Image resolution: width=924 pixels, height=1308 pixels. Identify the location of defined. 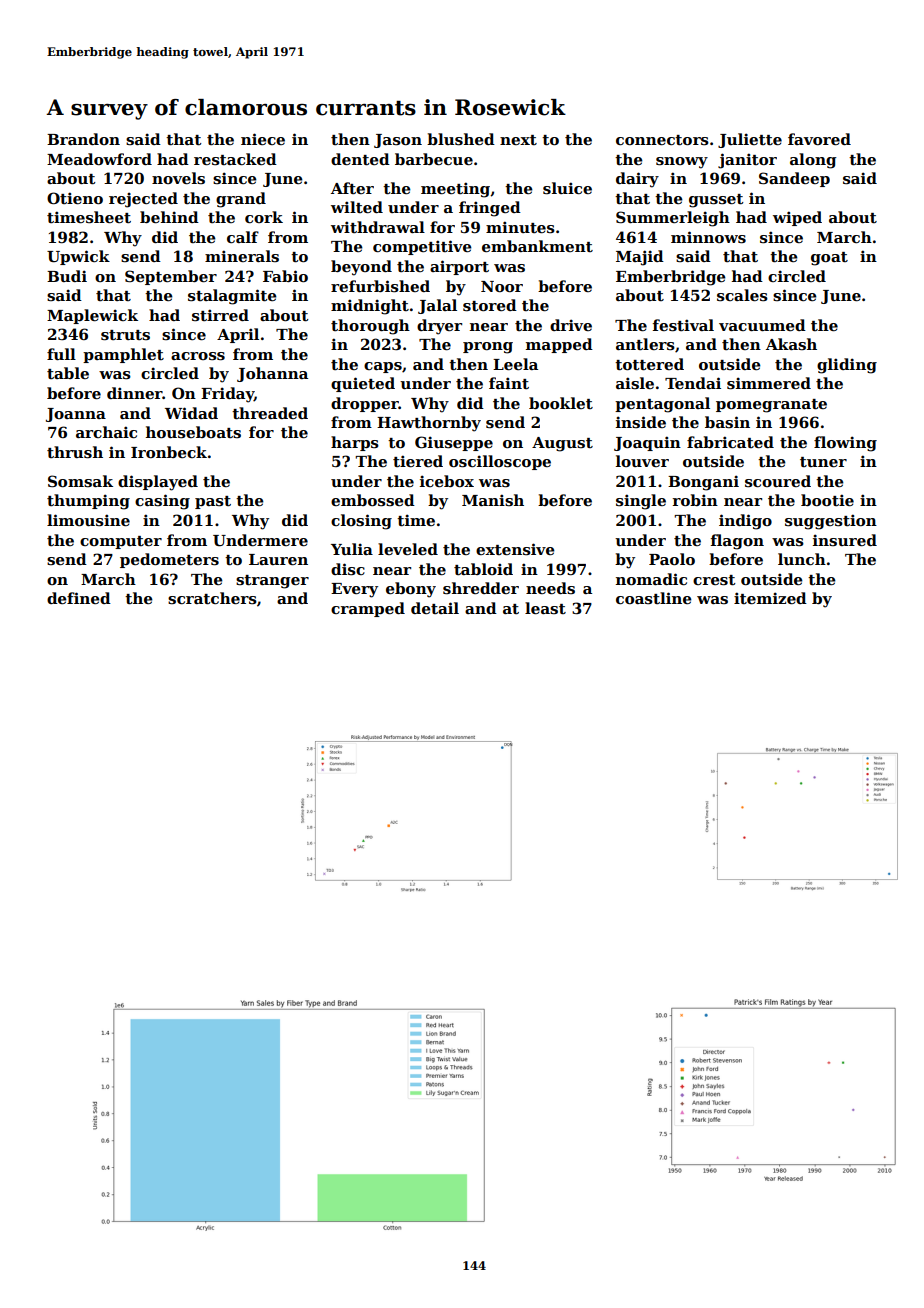
(79, 598).
